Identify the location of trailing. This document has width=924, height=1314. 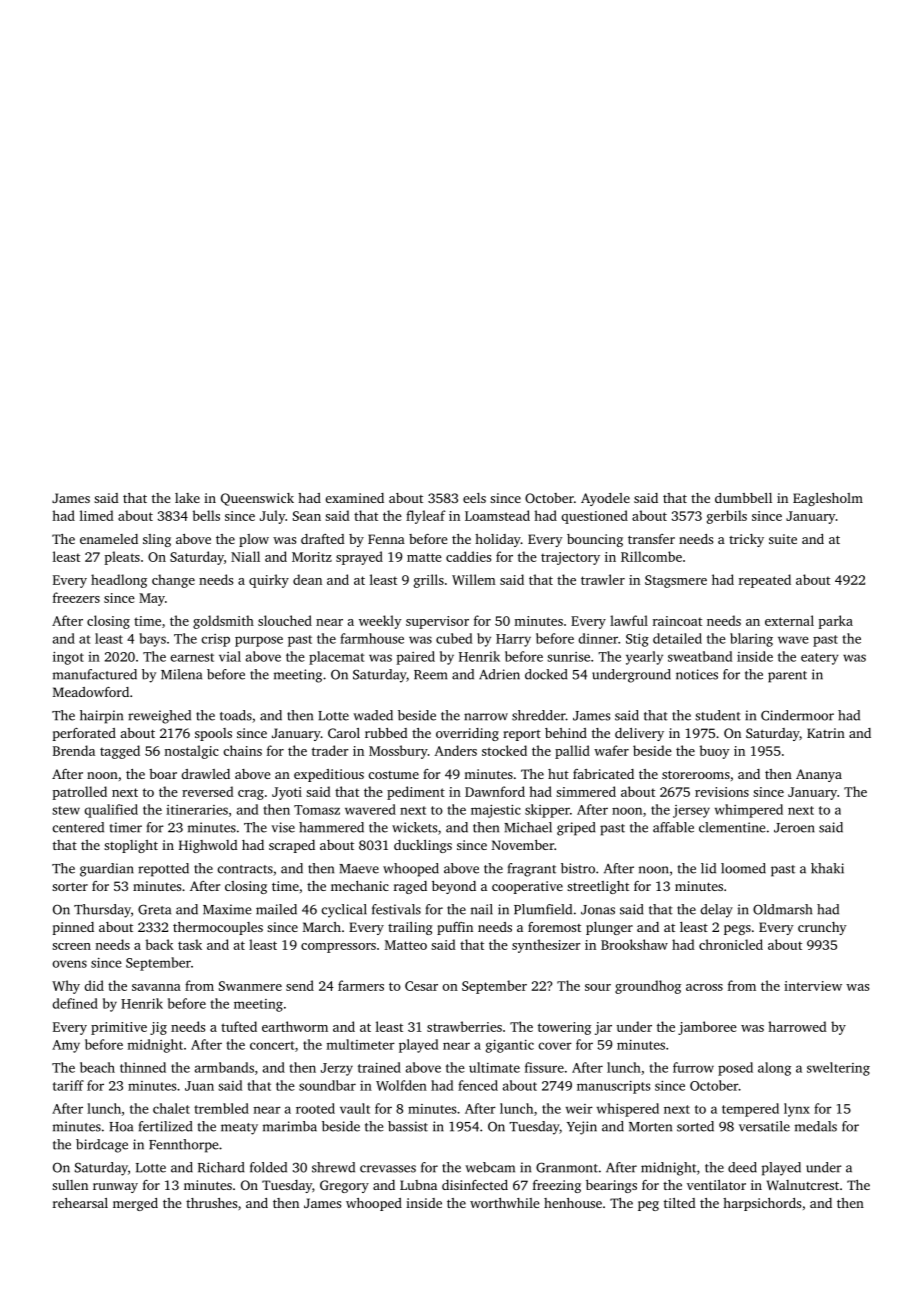
(410, 928).
